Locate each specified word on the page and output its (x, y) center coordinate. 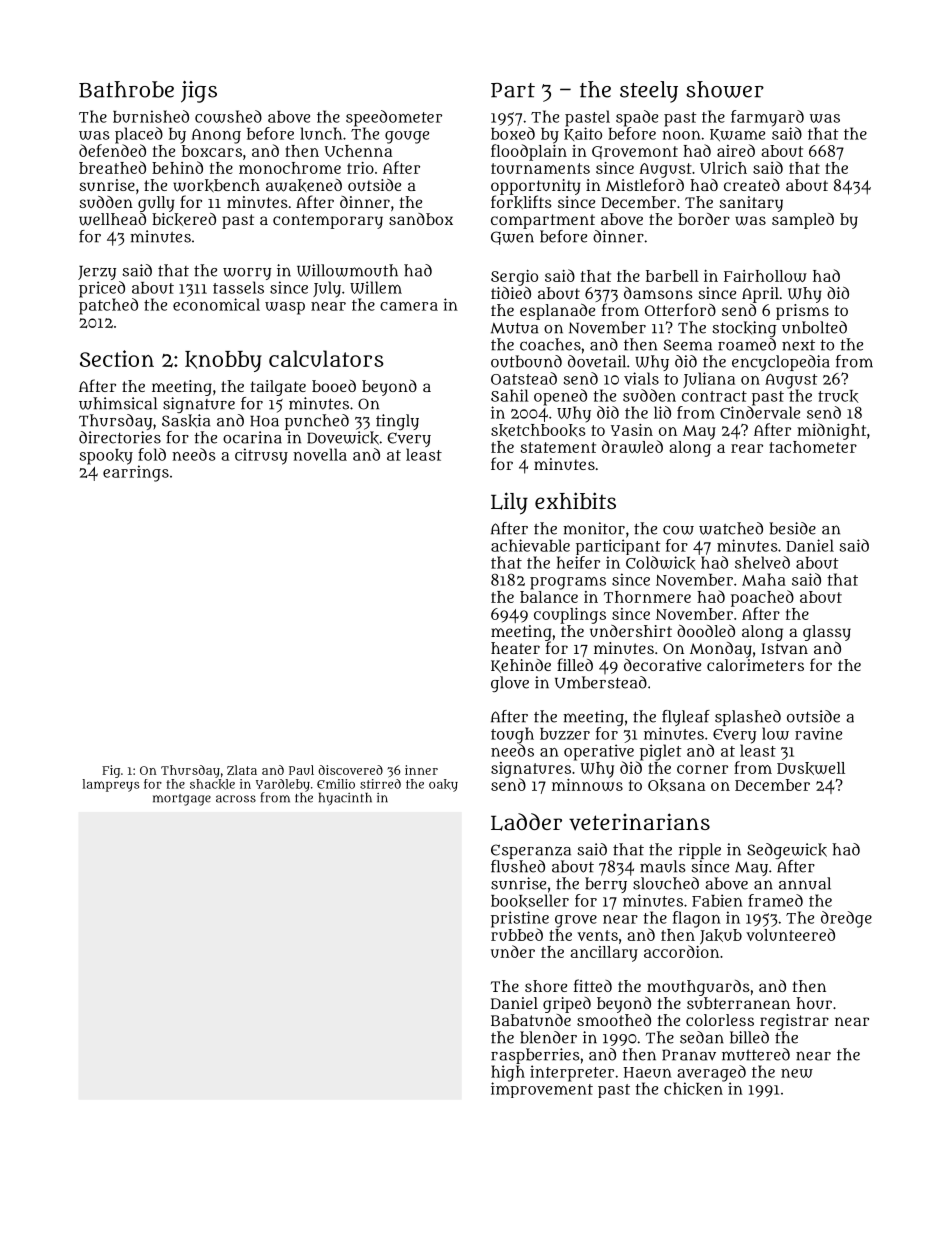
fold (152, 454)
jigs (199, 92)
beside (792, 528)
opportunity (535, 187)
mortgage (182, 800)
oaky (443, 785)
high (508, 1073)
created (752, 185)
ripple (700, 851)
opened (560, 397)
